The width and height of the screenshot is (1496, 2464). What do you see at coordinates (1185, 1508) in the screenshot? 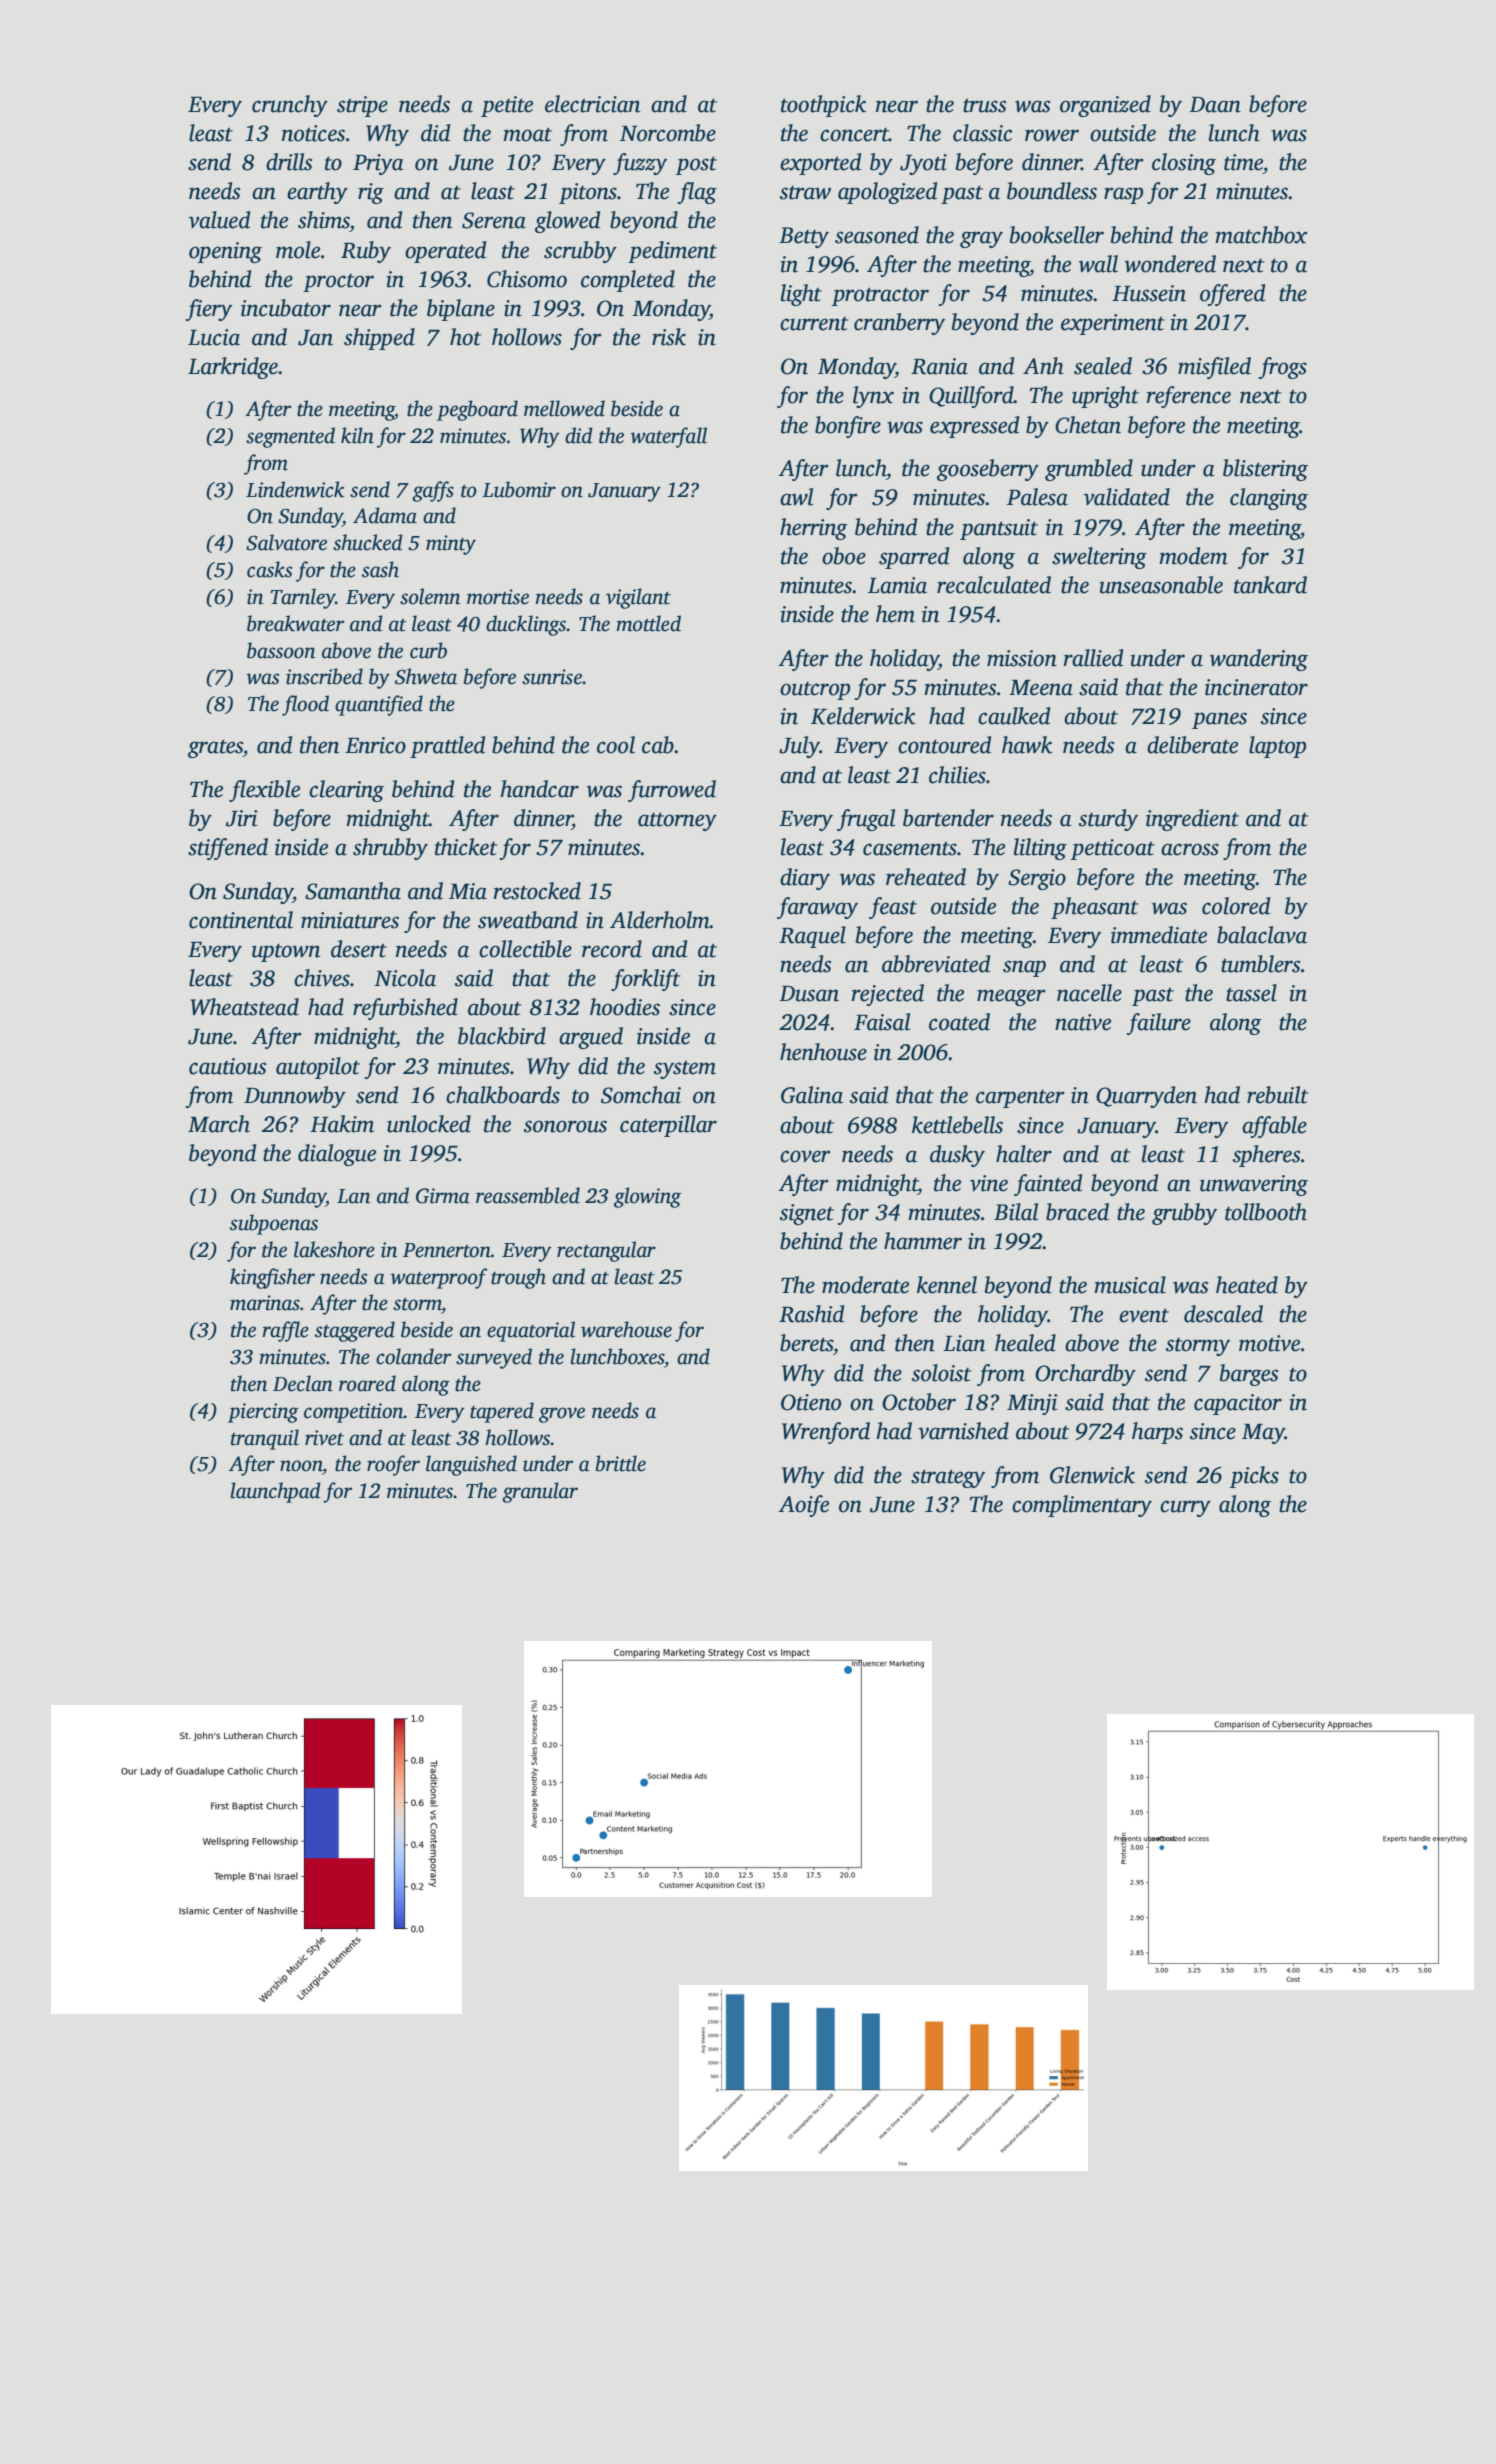
I see `curry` at bounding box center [1185, 1508].
